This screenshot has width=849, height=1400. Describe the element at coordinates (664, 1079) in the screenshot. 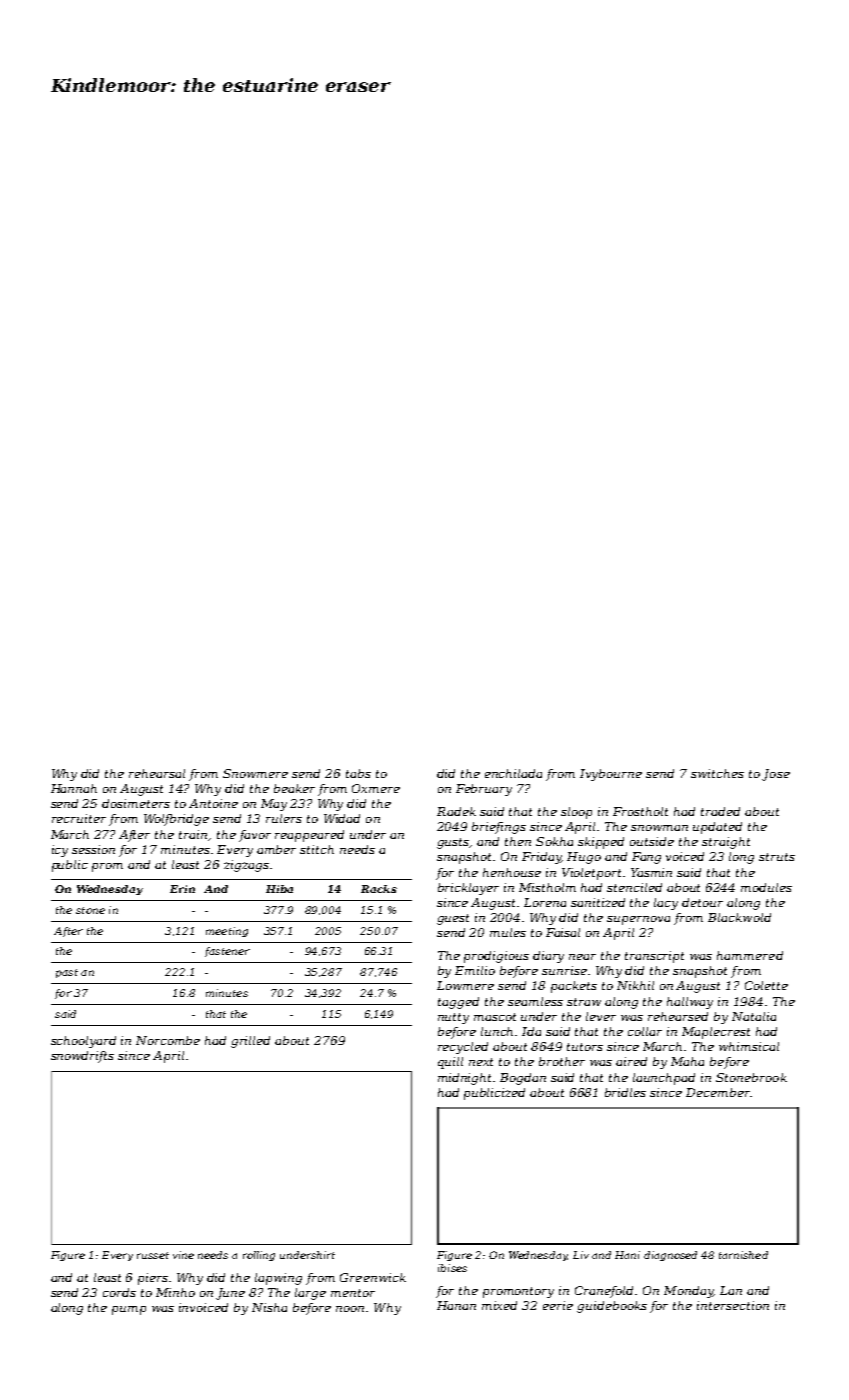

I see `launchpad` at that location.
